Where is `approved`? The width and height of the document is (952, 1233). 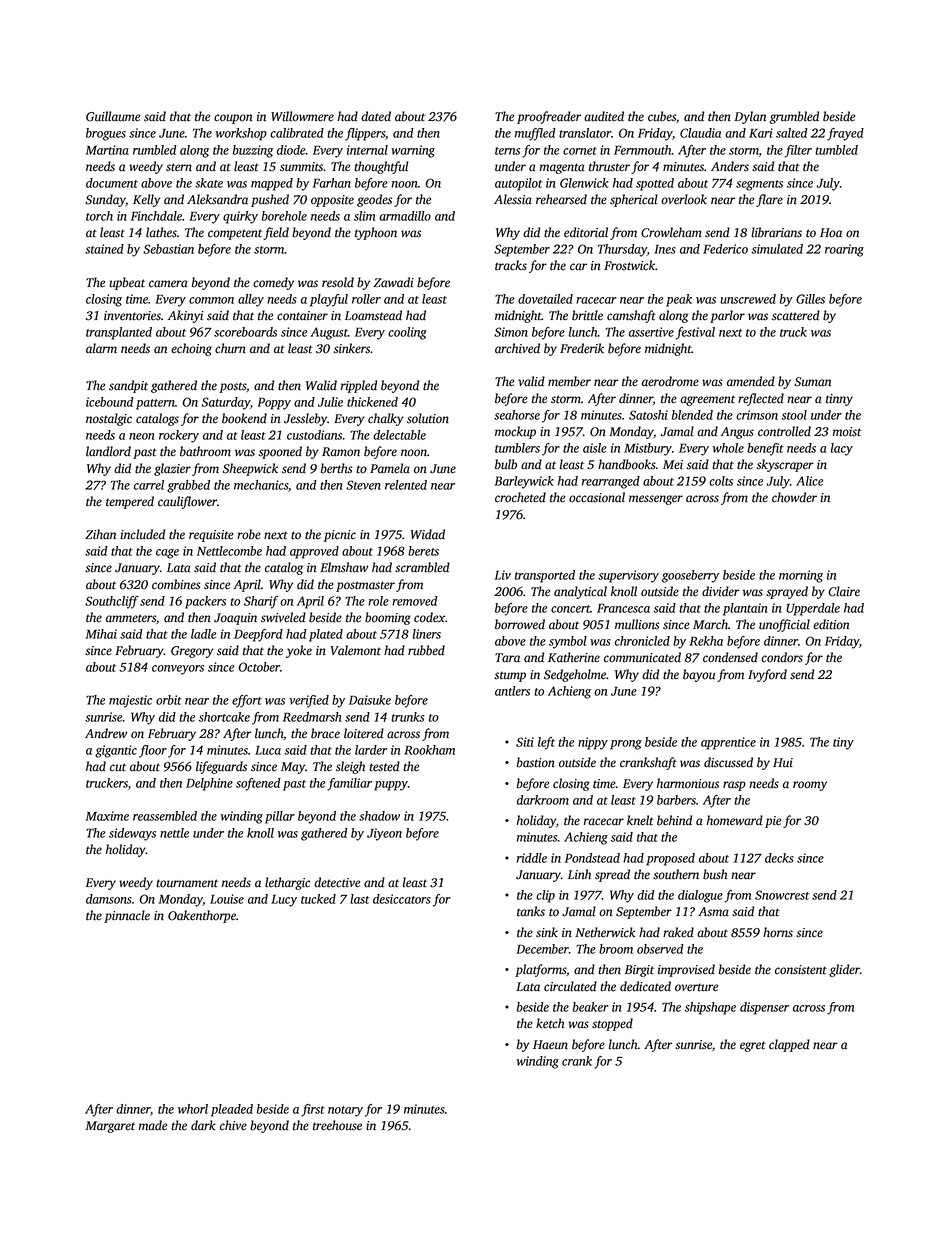
approved is located at coordinates (314, 552).
